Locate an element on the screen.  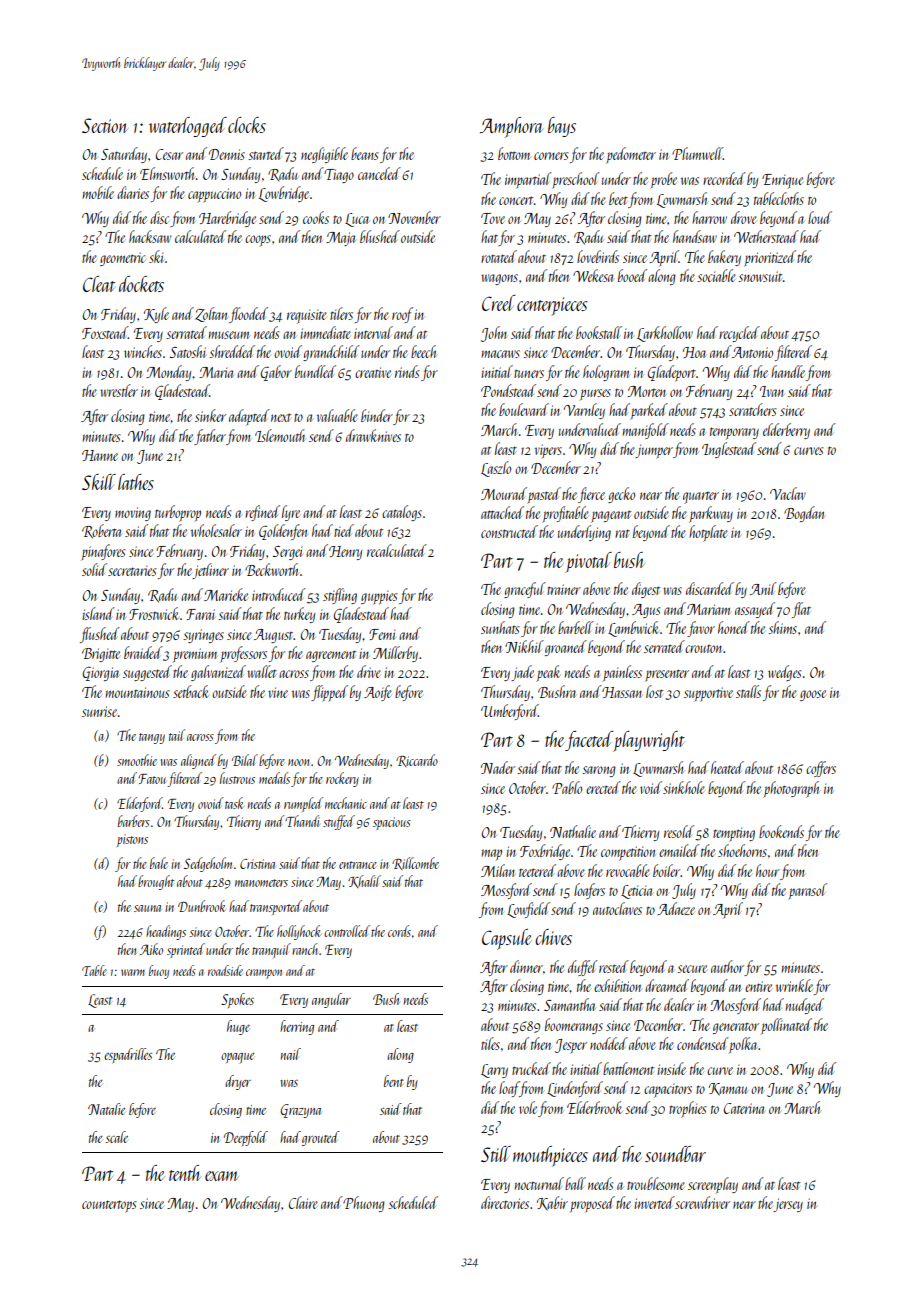
directories is located at coordinates (505, 1202).
